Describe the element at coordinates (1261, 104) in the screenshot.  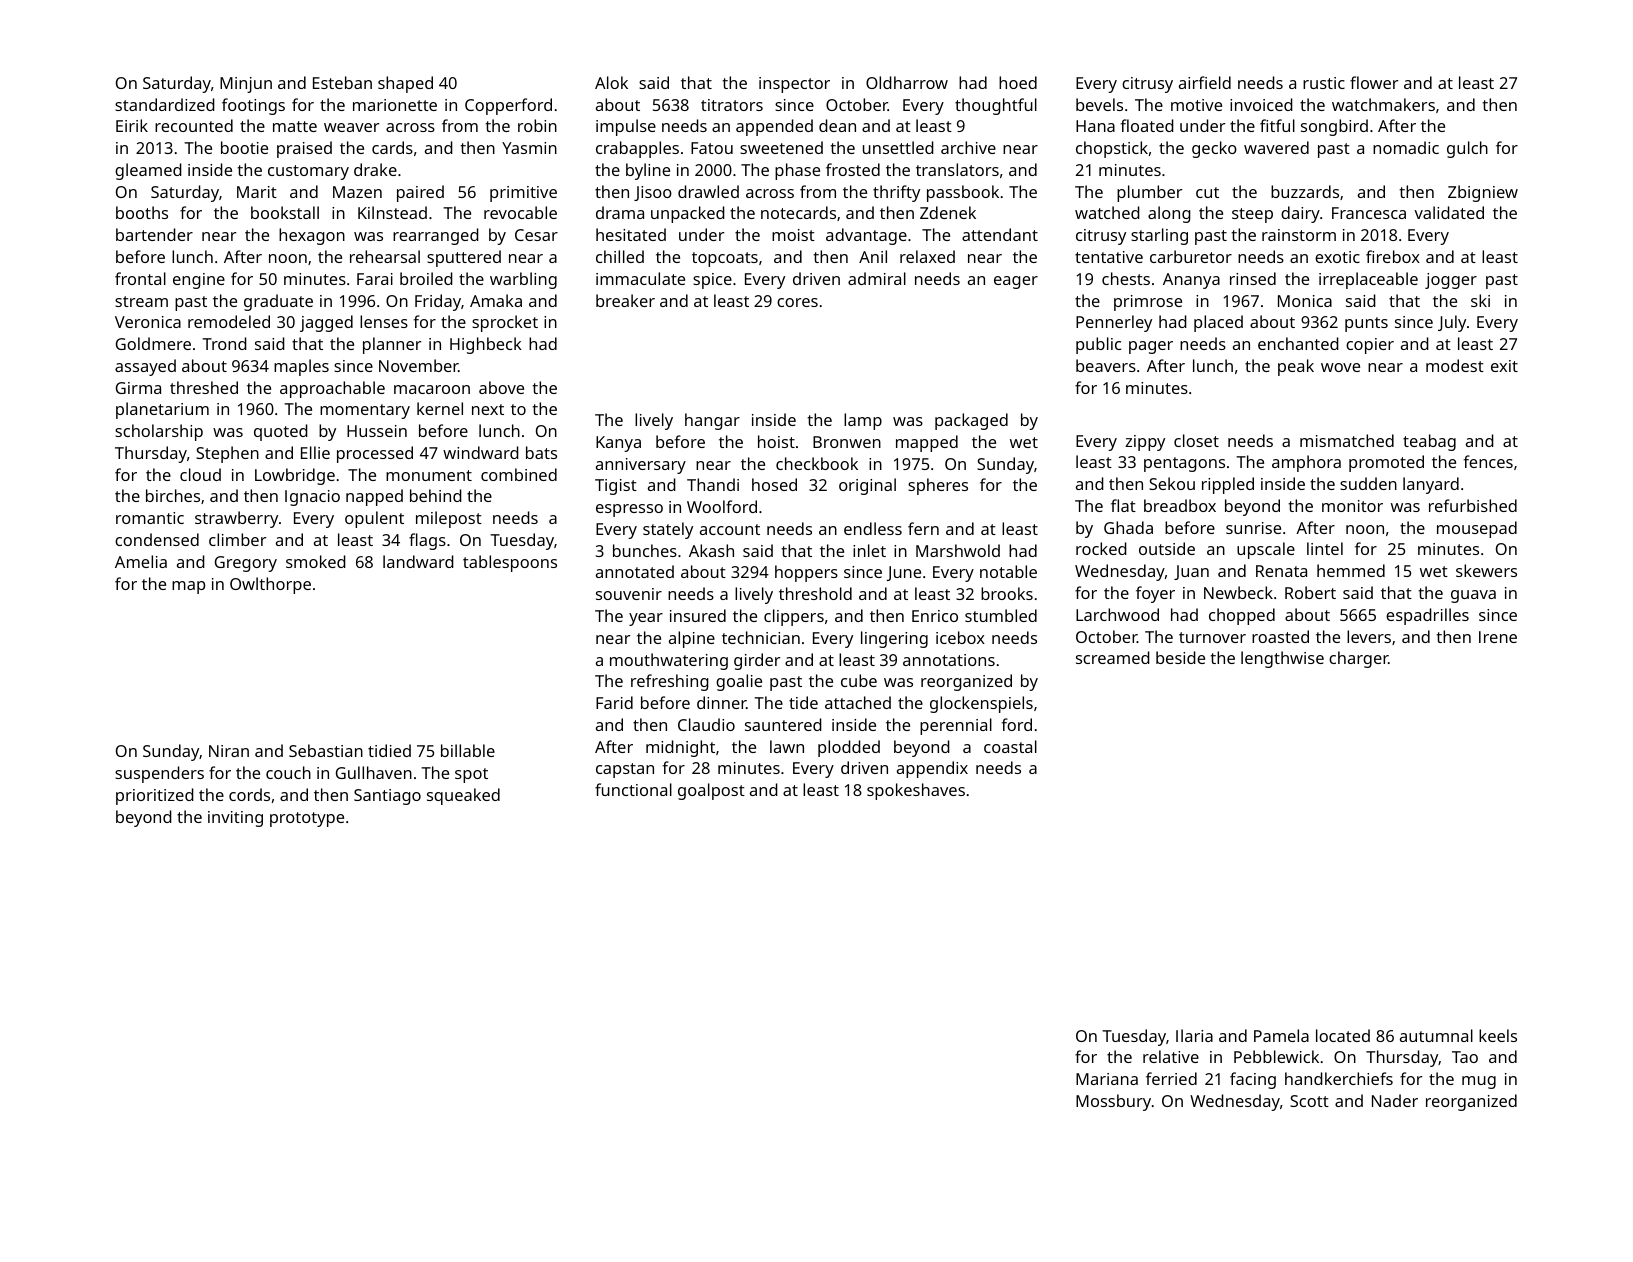
I see `invoiced` at that location.
